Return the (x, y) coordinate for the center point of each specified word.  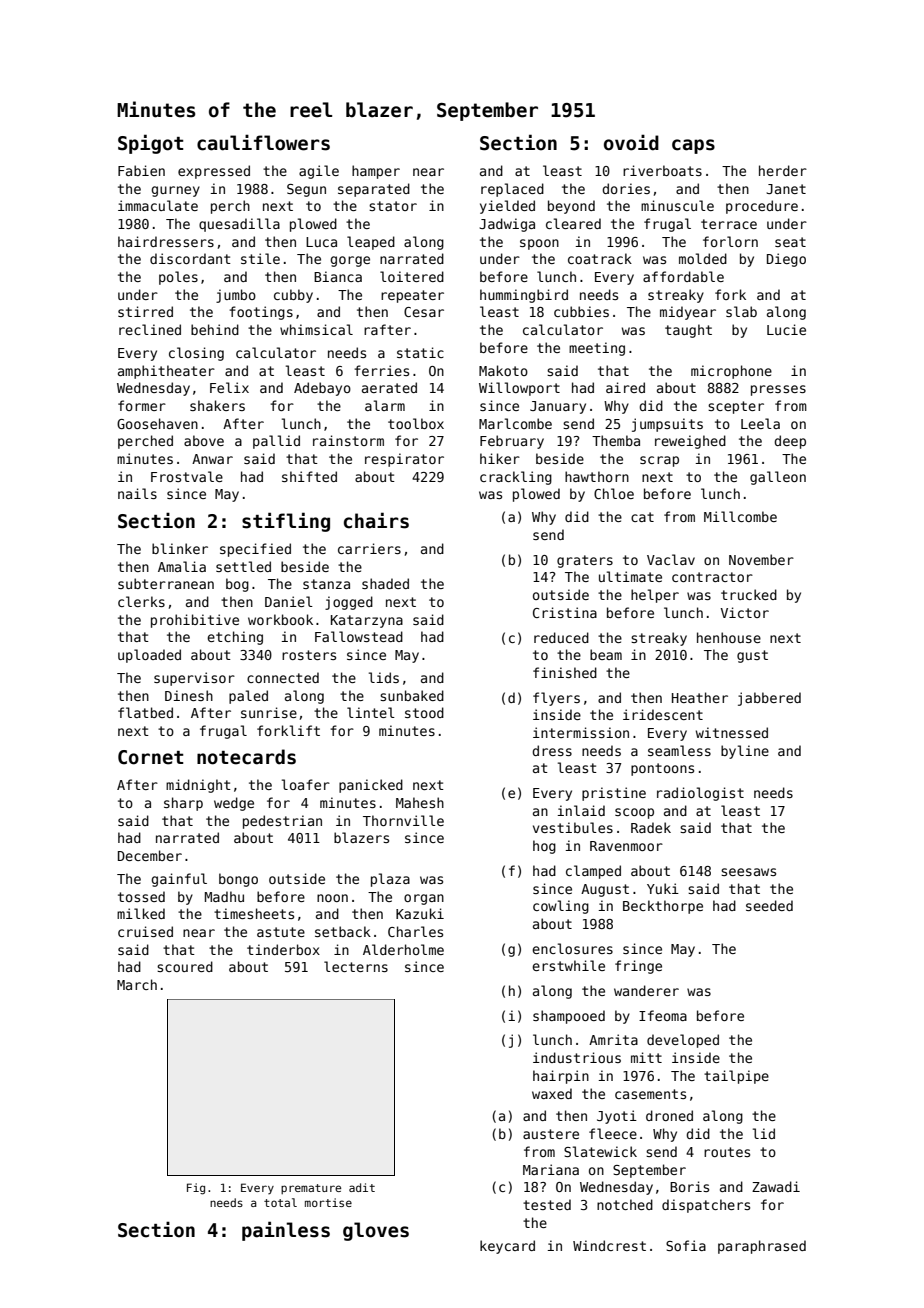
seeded (769, 905)
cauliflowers (263, 142)
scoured (185, 966)
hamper (376, 172)
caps (693, 146)
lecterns (356, 966)
